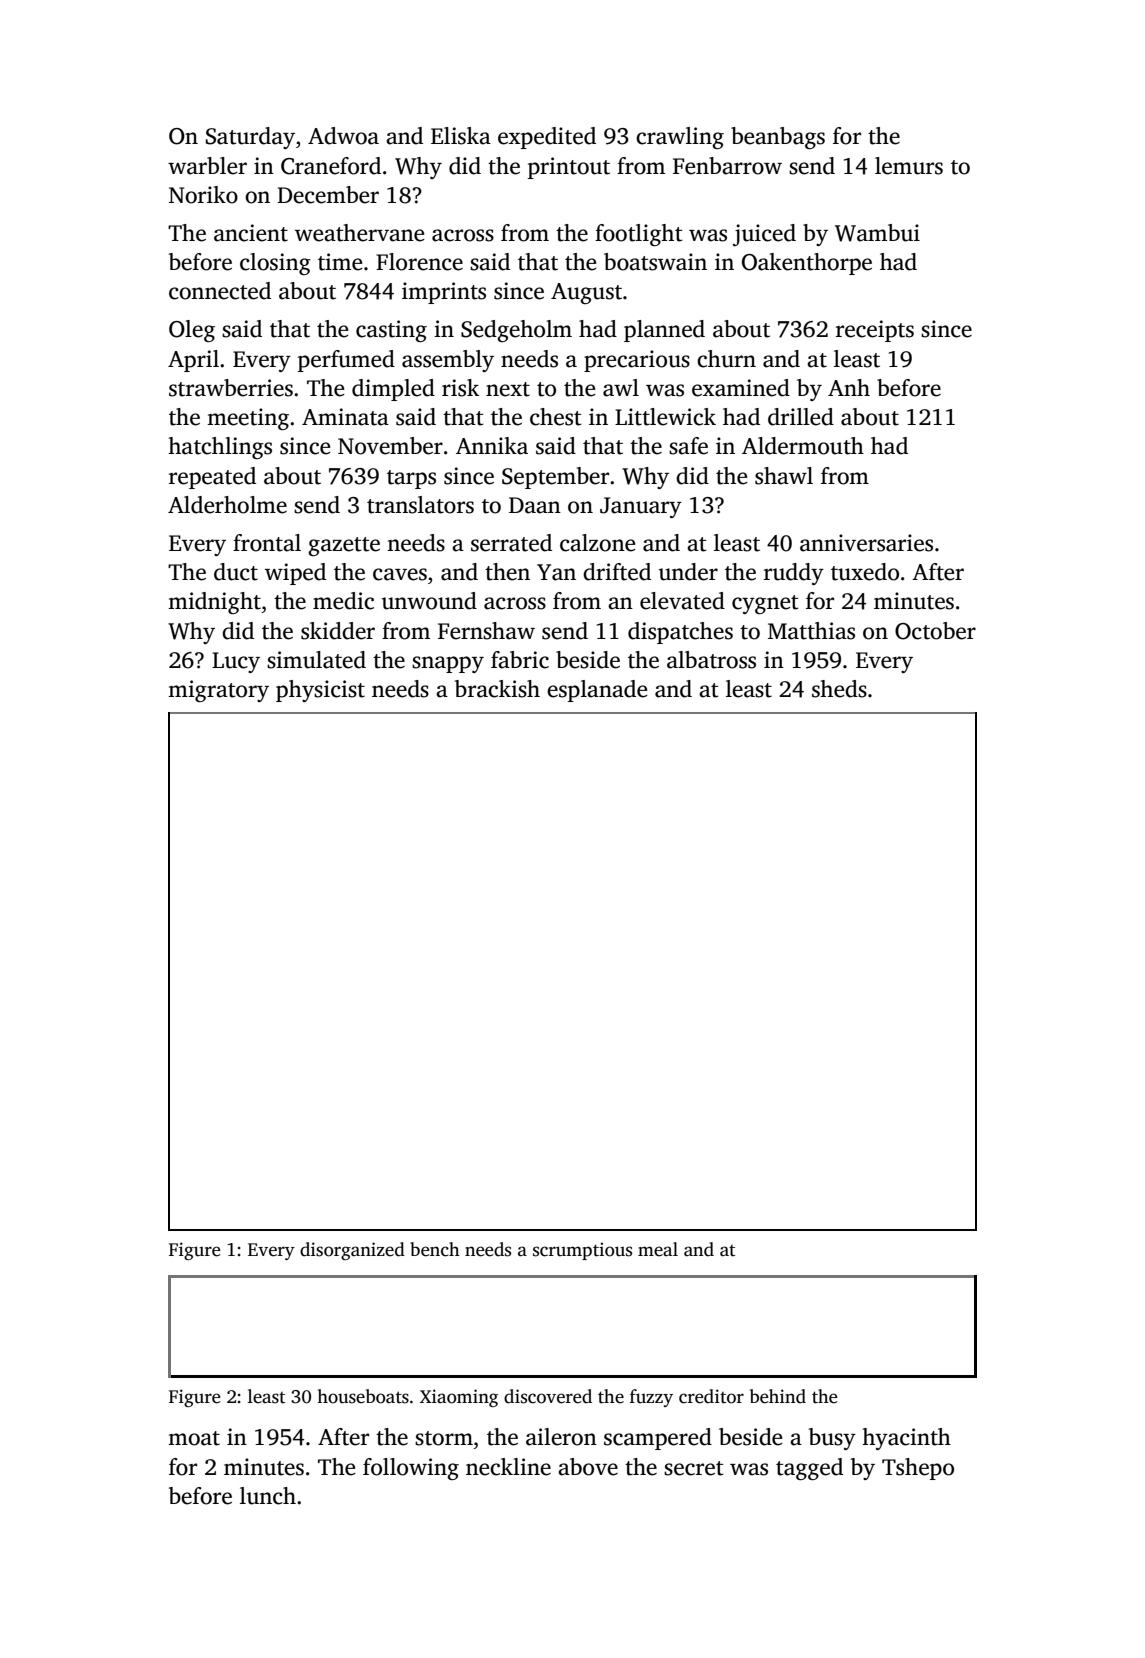 This screenshot has height=1658, width=1145. What do you see at coordinates (658, 1249) in the screenshot?
I see `meal` at bounding box center [658, 1249].
